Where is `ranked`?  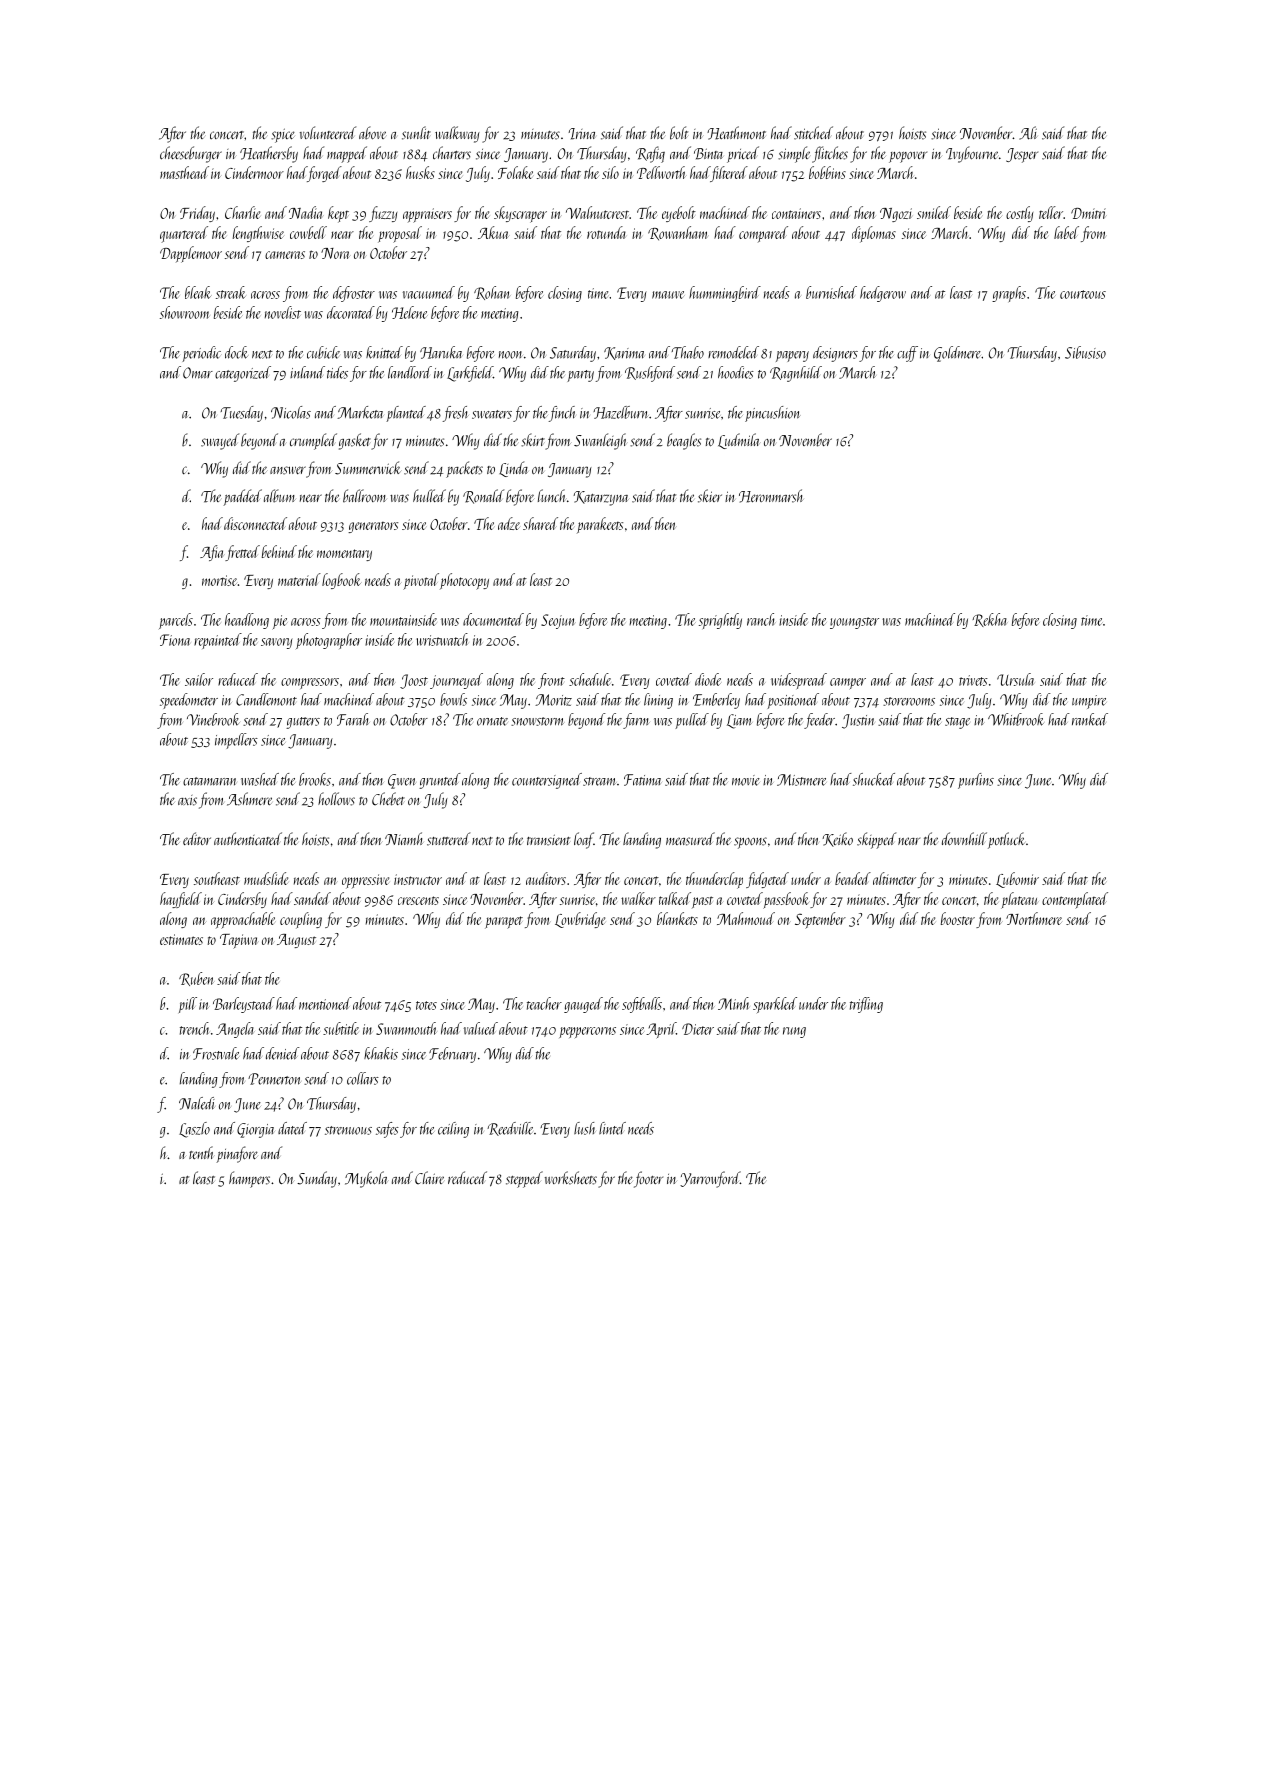 ranked is located at coordinates (1090, 719).
